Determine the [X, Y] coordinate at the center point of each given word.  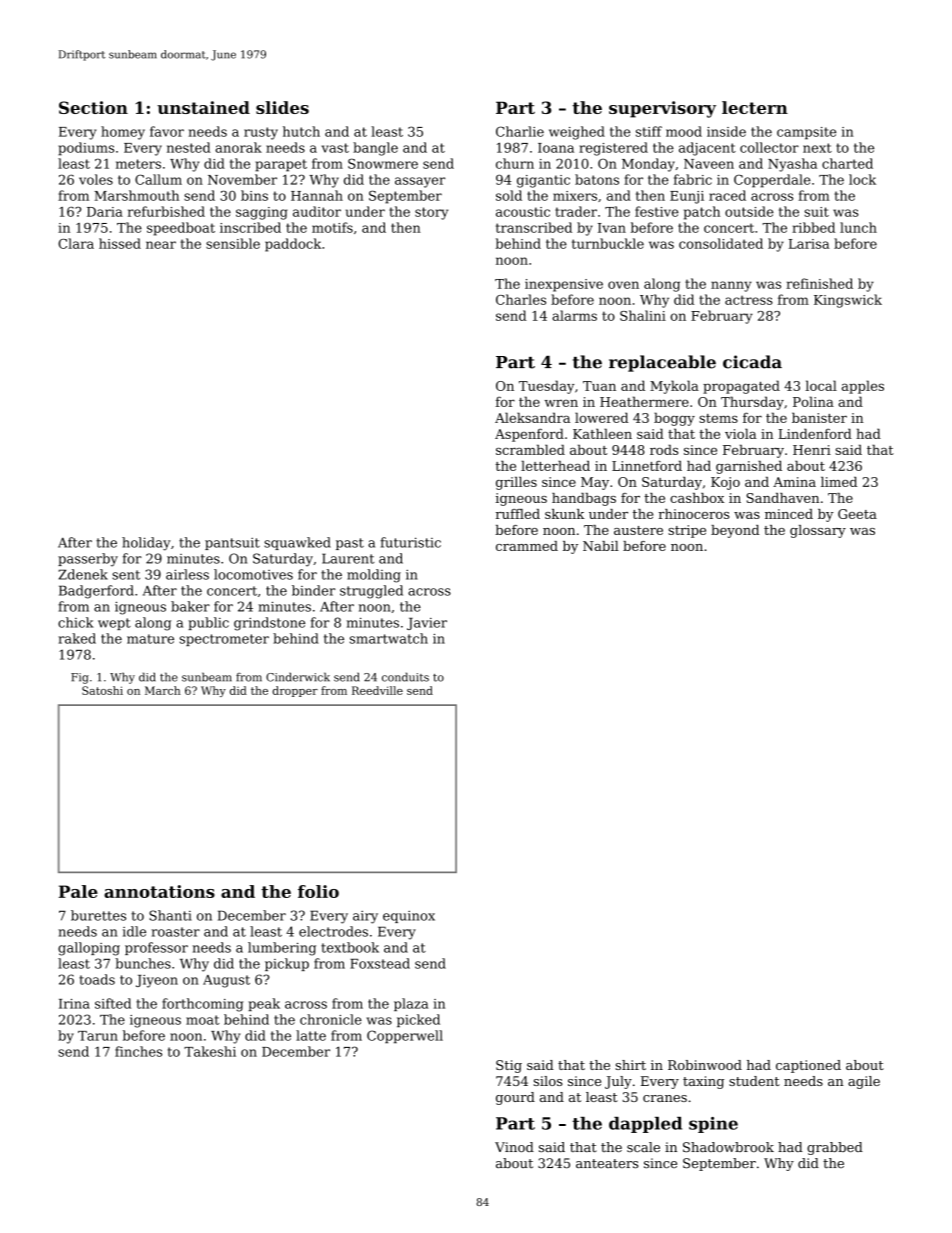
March [163, 690]
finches [138, 1051]
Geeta [857, 514]
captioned [808, 1066]
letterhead [555, 466]
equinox [409, 917]
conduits [405, 677]
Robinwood [705, 1065]
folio [318, 891]
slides [282, 107]
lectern [755, 107]
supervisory [662, 109]
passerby [88, 560]
